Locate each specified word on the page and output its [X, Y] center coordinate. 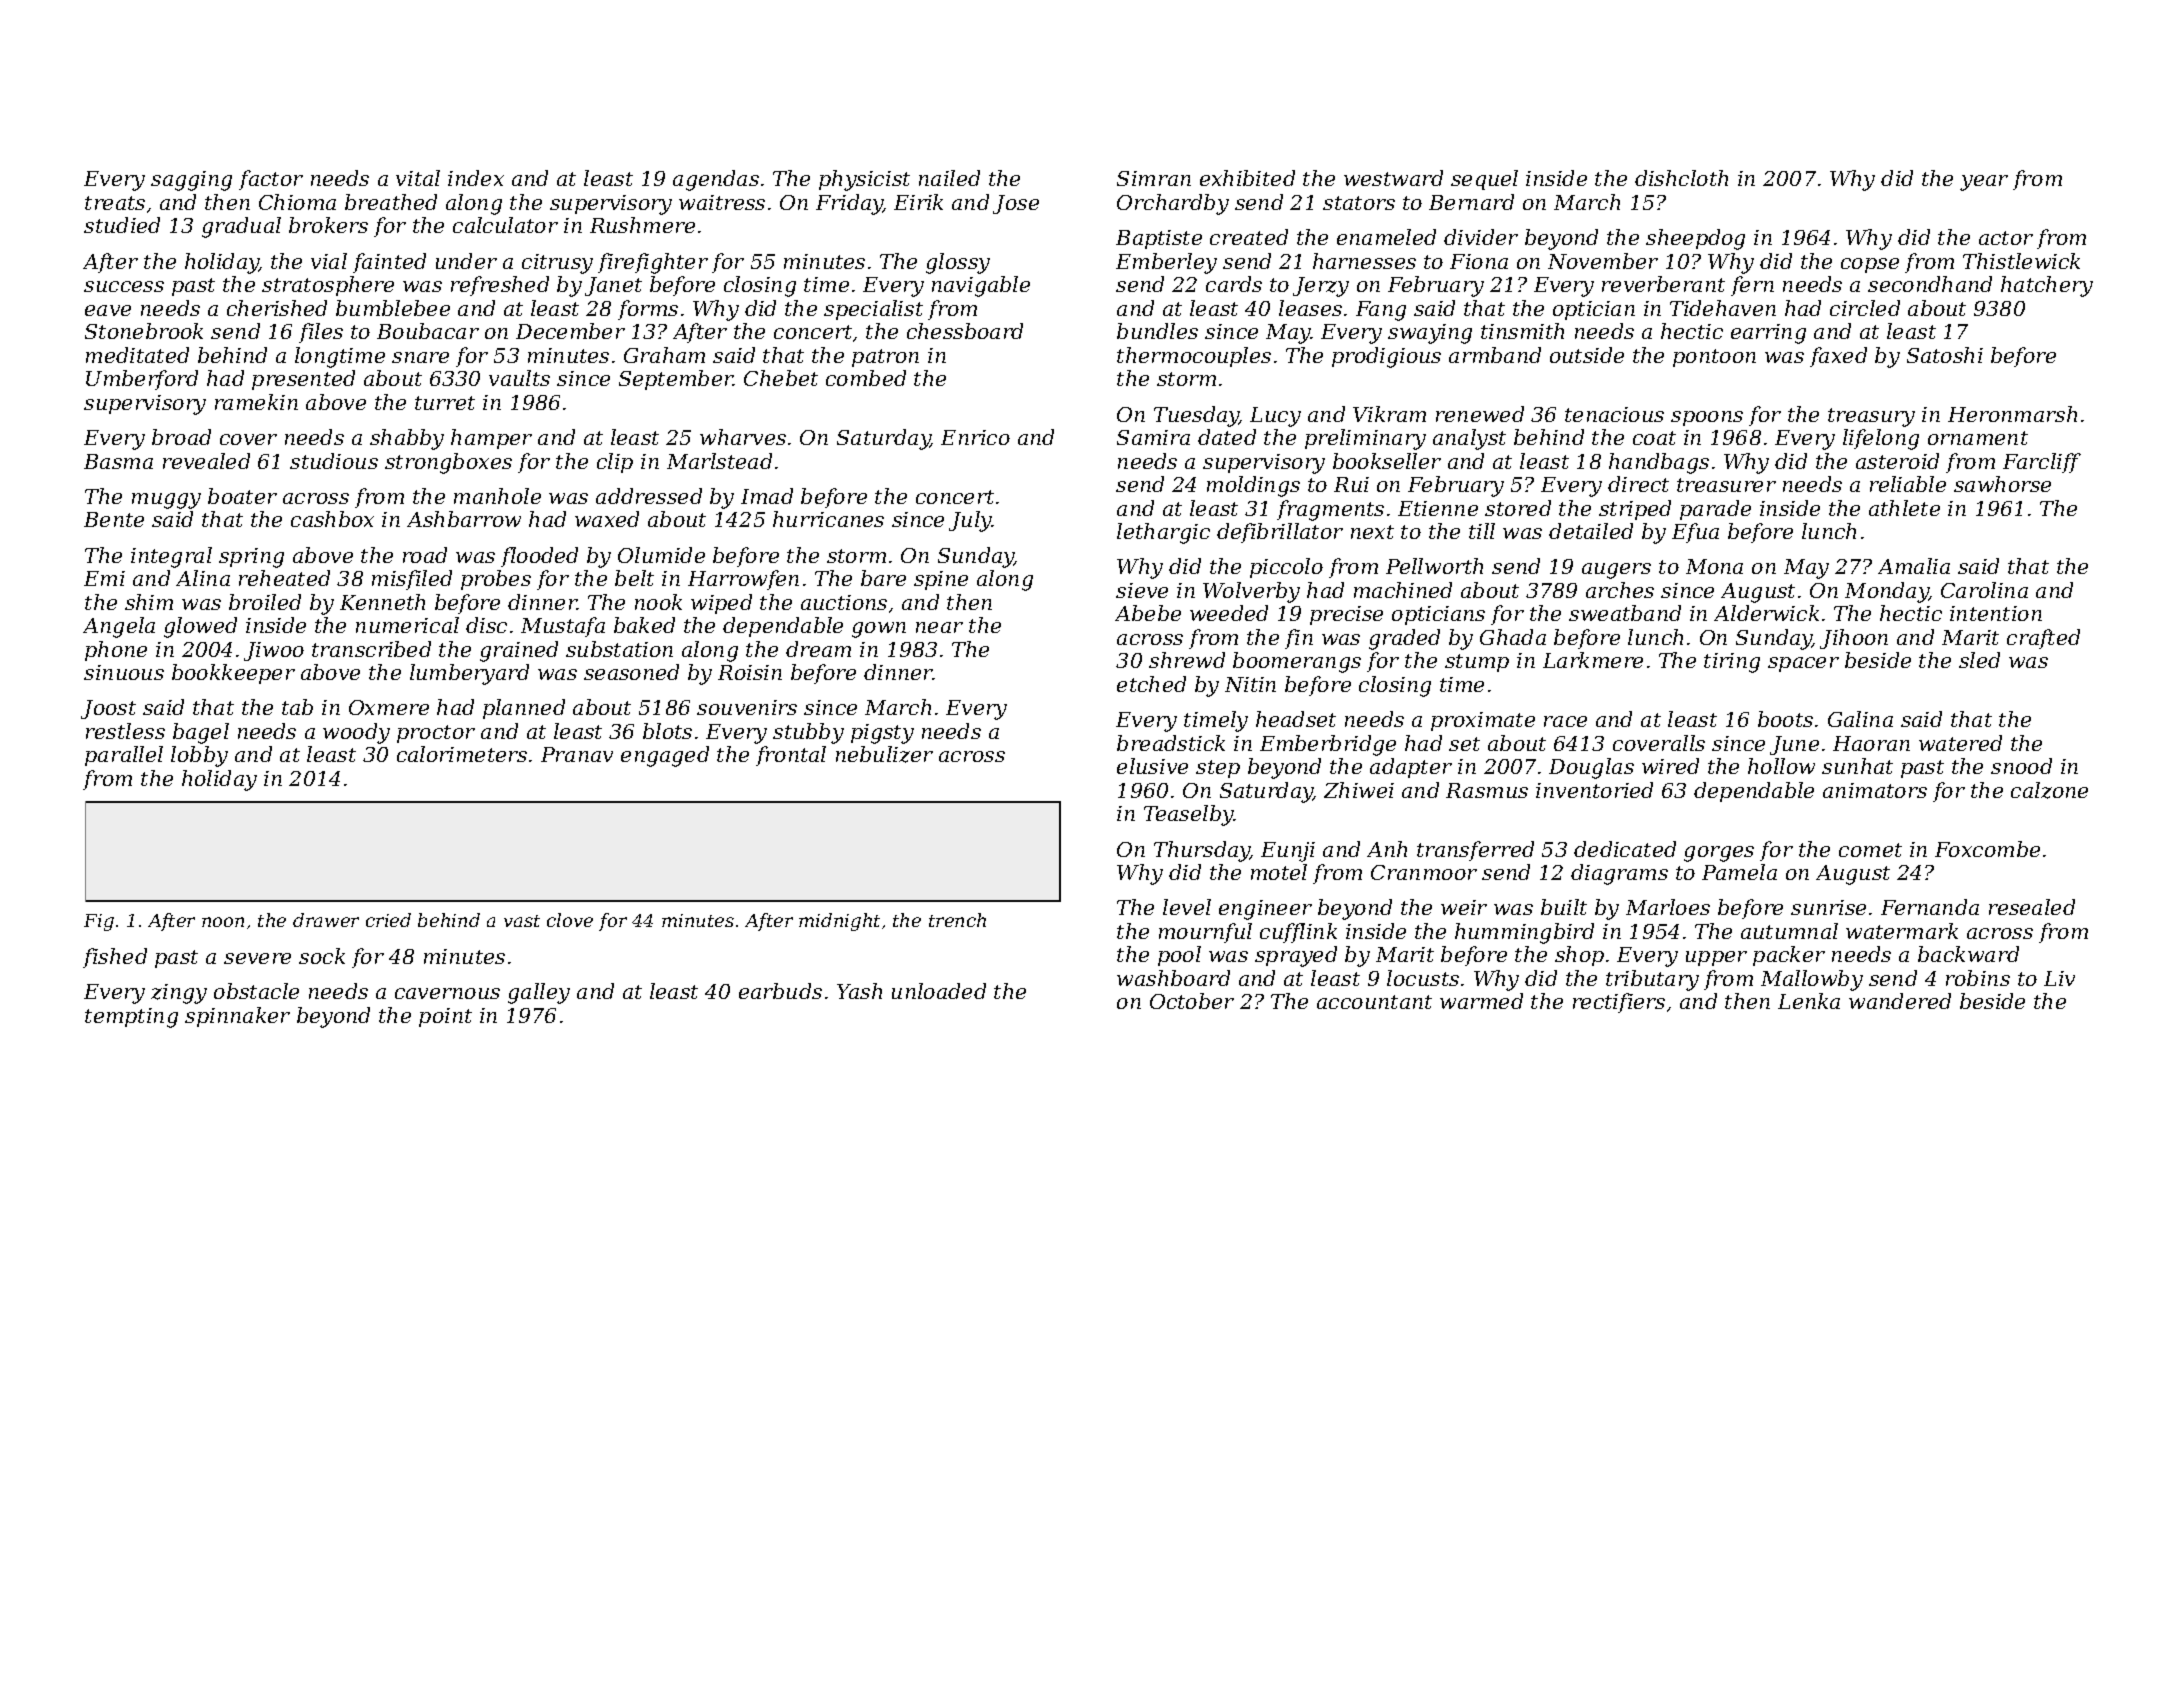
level [1187, 907]
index [476, 178]
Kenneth [382, 602]
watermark [1902, 931]
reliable [1908, 484]
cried [388, 920]
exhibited [1247, 178]
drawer [326, 920]
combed [866, 378]
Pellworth [1434, 566]
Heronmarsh [2012, 414]
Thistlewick [2021, 261]
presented [303, 380]
